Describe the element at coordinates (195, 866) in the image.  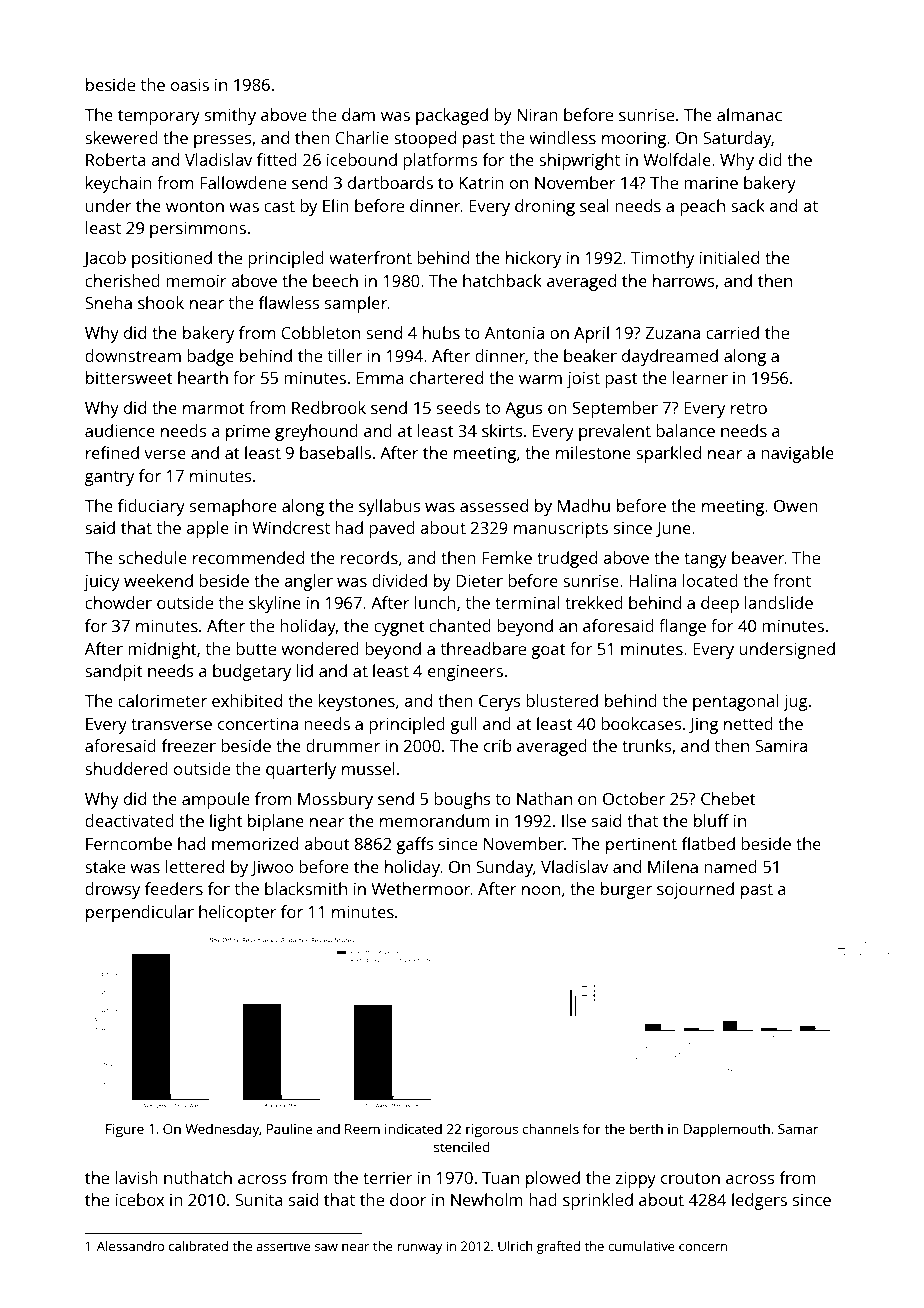
I see `lettered` at that location.
